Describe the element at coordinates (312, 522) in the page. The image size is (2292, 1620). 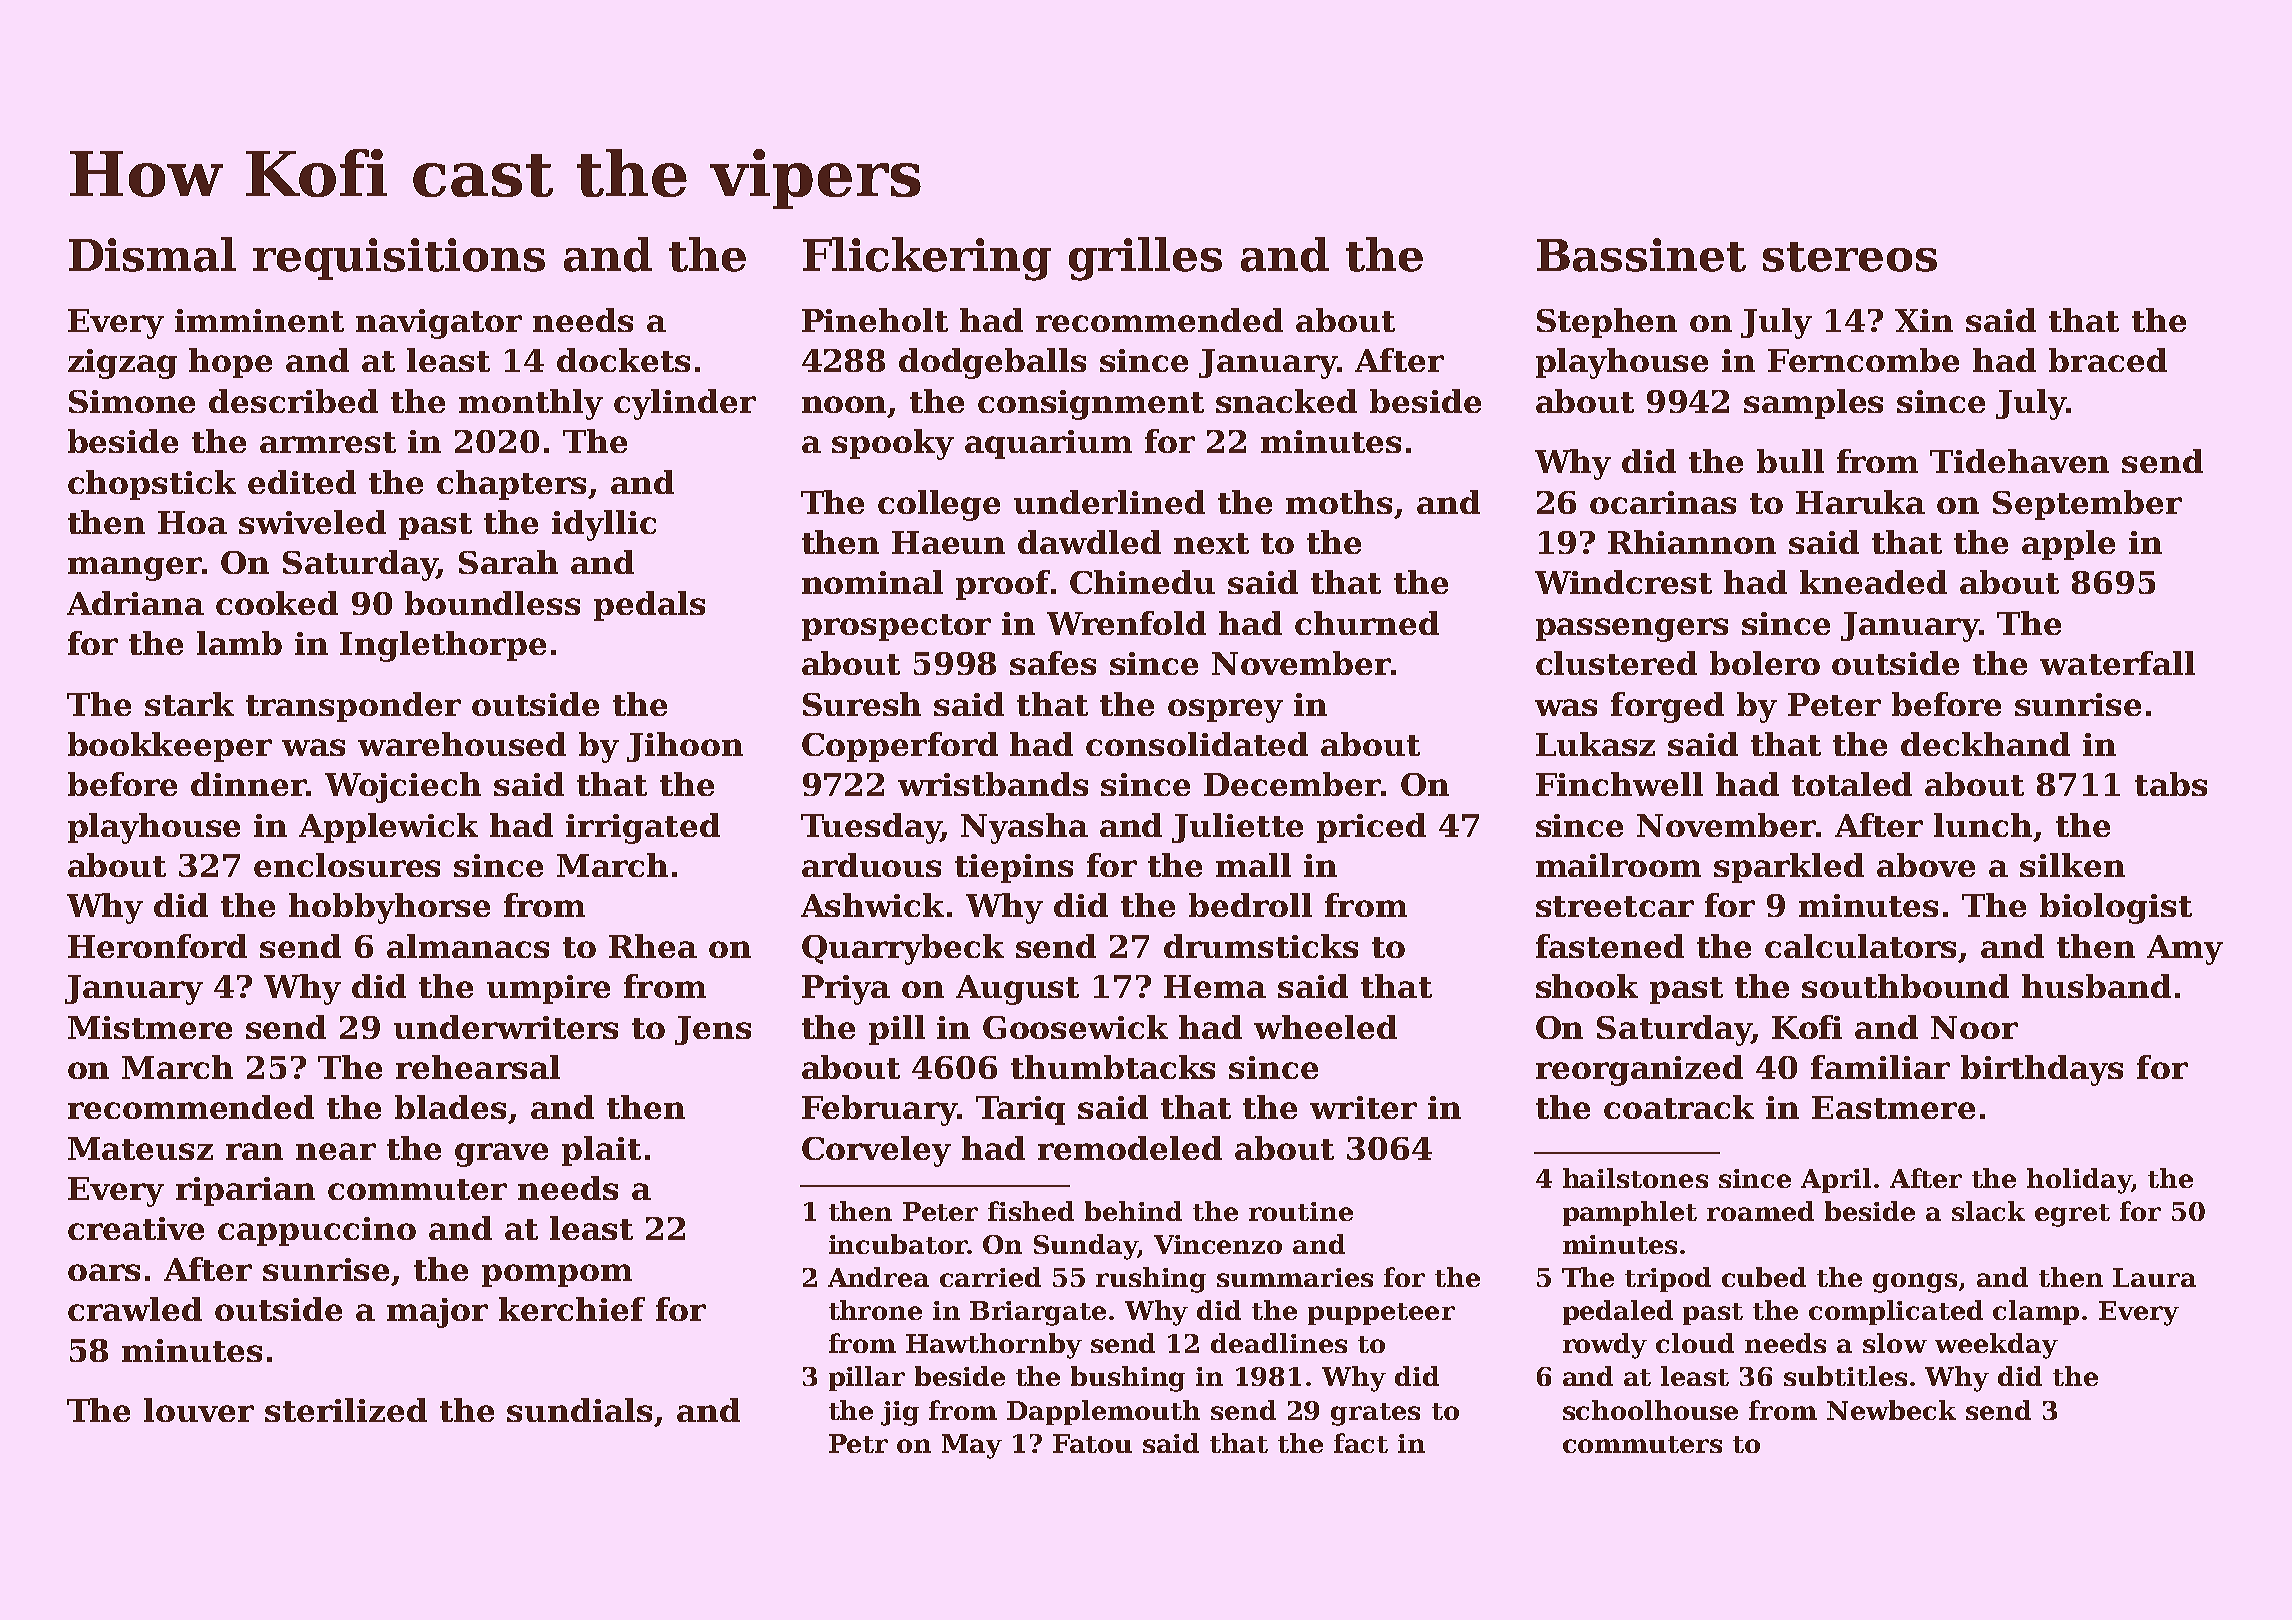
I see `swiveled` at that location.
